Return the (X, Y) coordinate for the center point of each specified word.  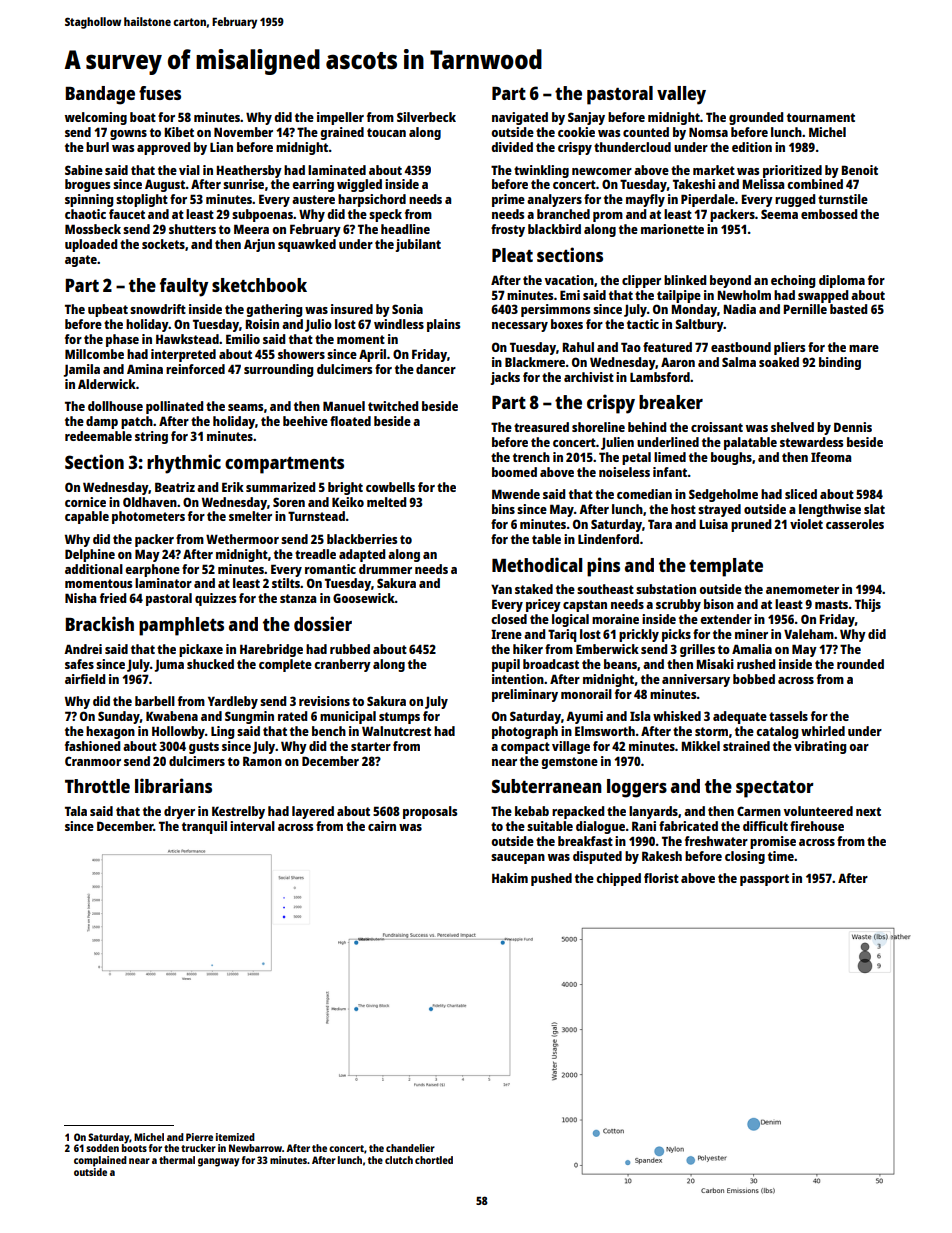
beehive (305, 421)
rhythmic (184, 464)
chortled (434, 1160)
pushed (551, 879)
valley (681, 95)
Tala (76, 811)
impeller (340, 118)
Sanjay (586, 118)
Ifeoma (831, 457)
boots (134, 1148)
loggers (637, 788)
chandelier (410, 1148)
